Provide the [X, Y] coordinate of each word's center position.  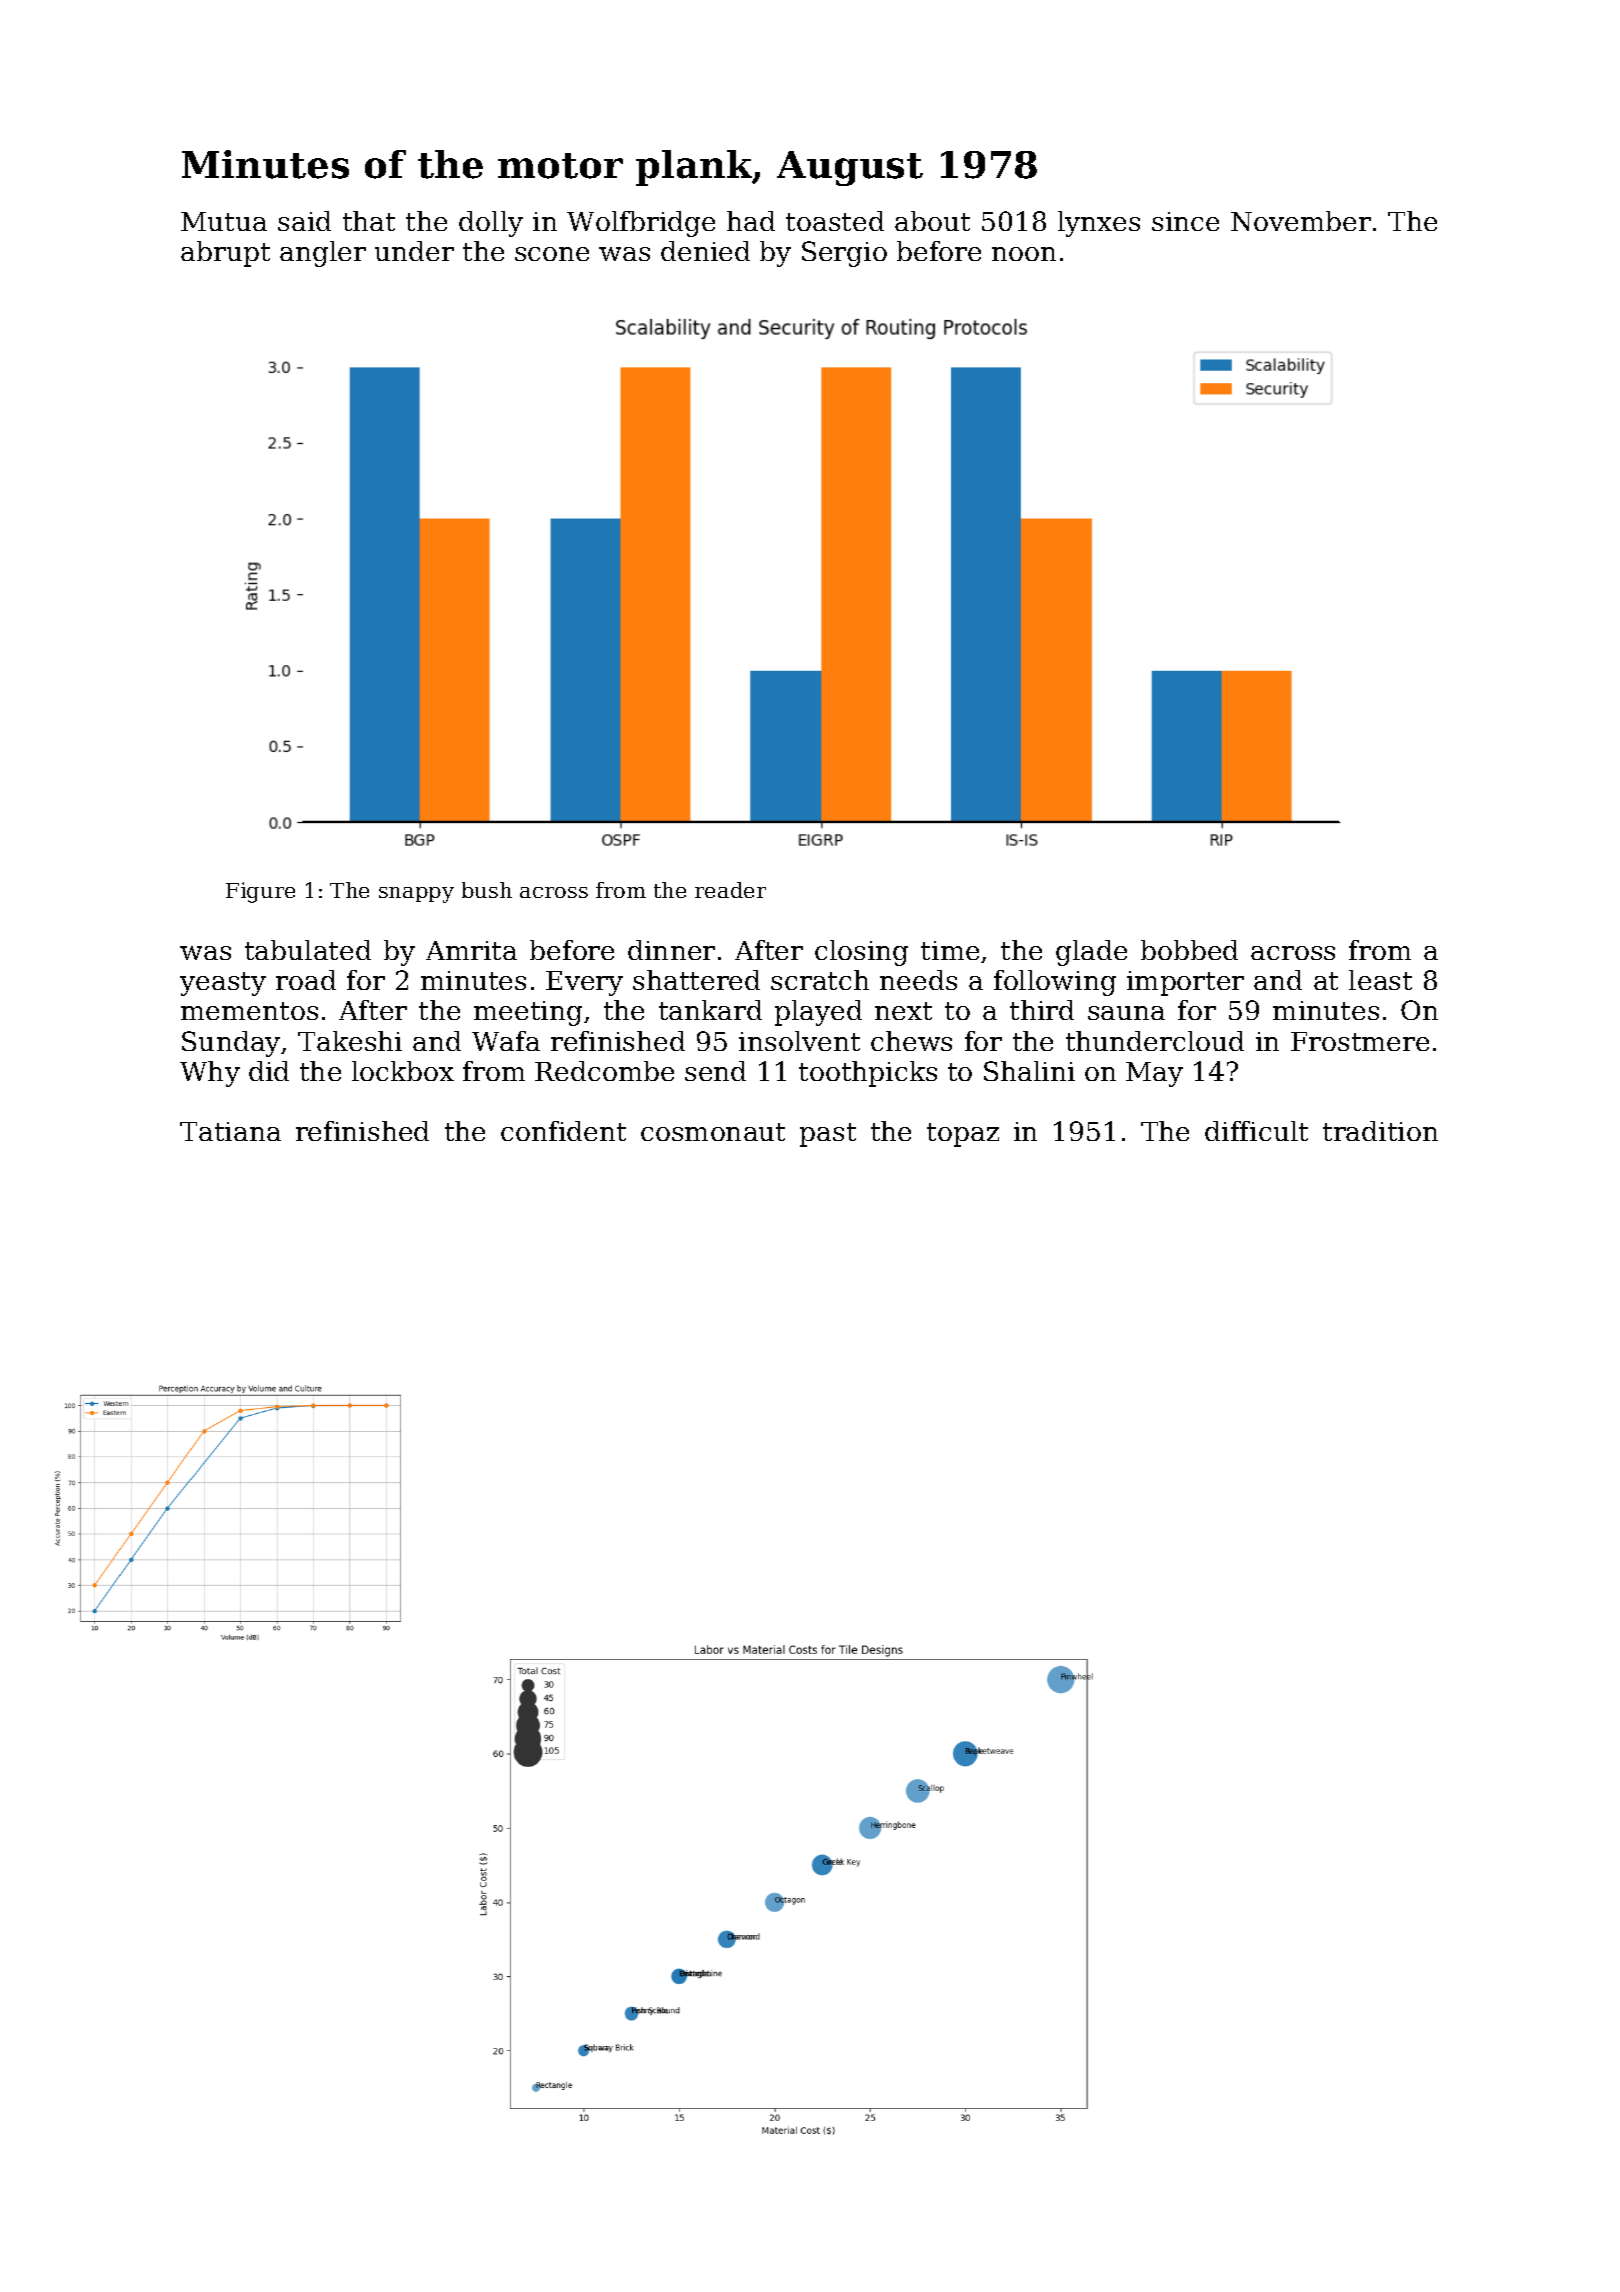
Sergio [844, 254]
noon [1024, 254]
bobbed [1189, 950]
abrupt [225, 254]
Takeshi [350, 1041]
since [1185, 221]
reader [730, 890]
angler [323, 254]
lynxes [1099, 224]
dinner [671, 950]
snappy [416, 895]
